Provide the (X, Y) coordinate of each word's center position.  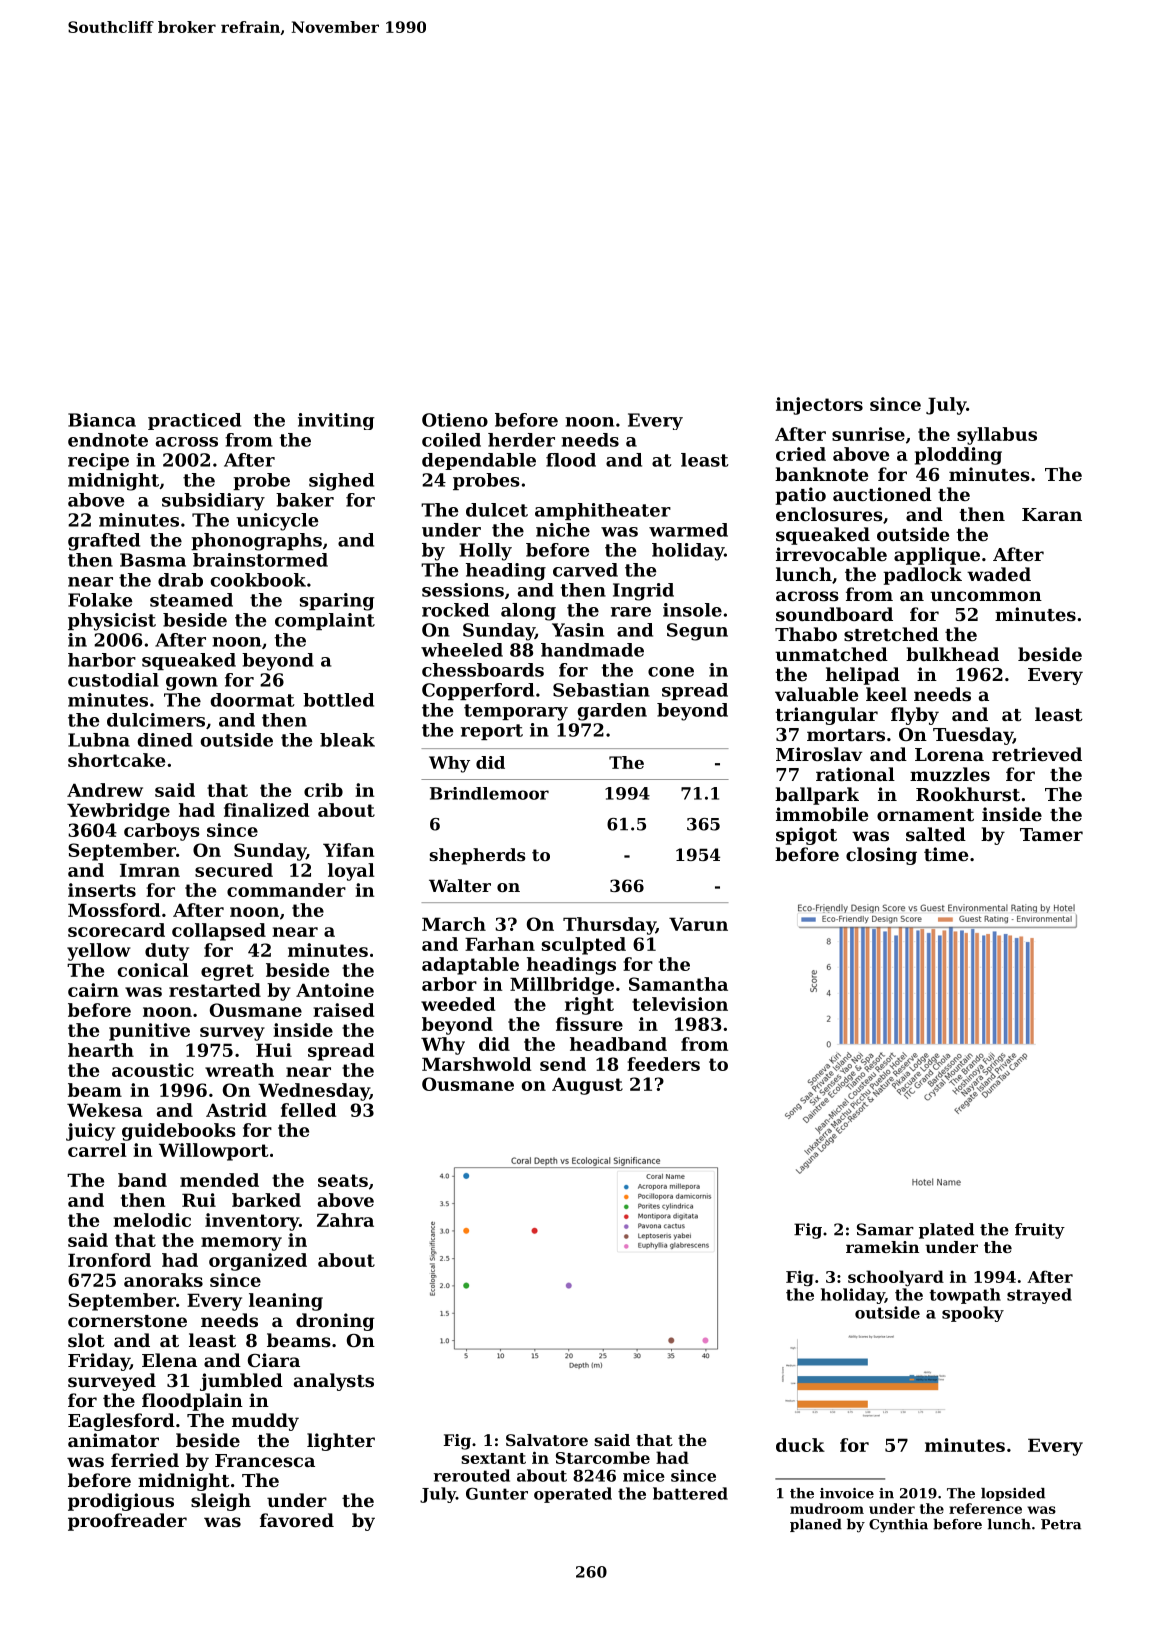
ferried (145, 1460)
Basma (153, 560)
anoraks (163, 1280)
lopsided (1013, 1494)
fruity (1040, 1231)
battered (690, 1493)
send (563, 1064)
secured (234, 870)
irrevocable (831, 554)
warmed (688, 530)
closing (881, 856)
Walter (460, 885)
